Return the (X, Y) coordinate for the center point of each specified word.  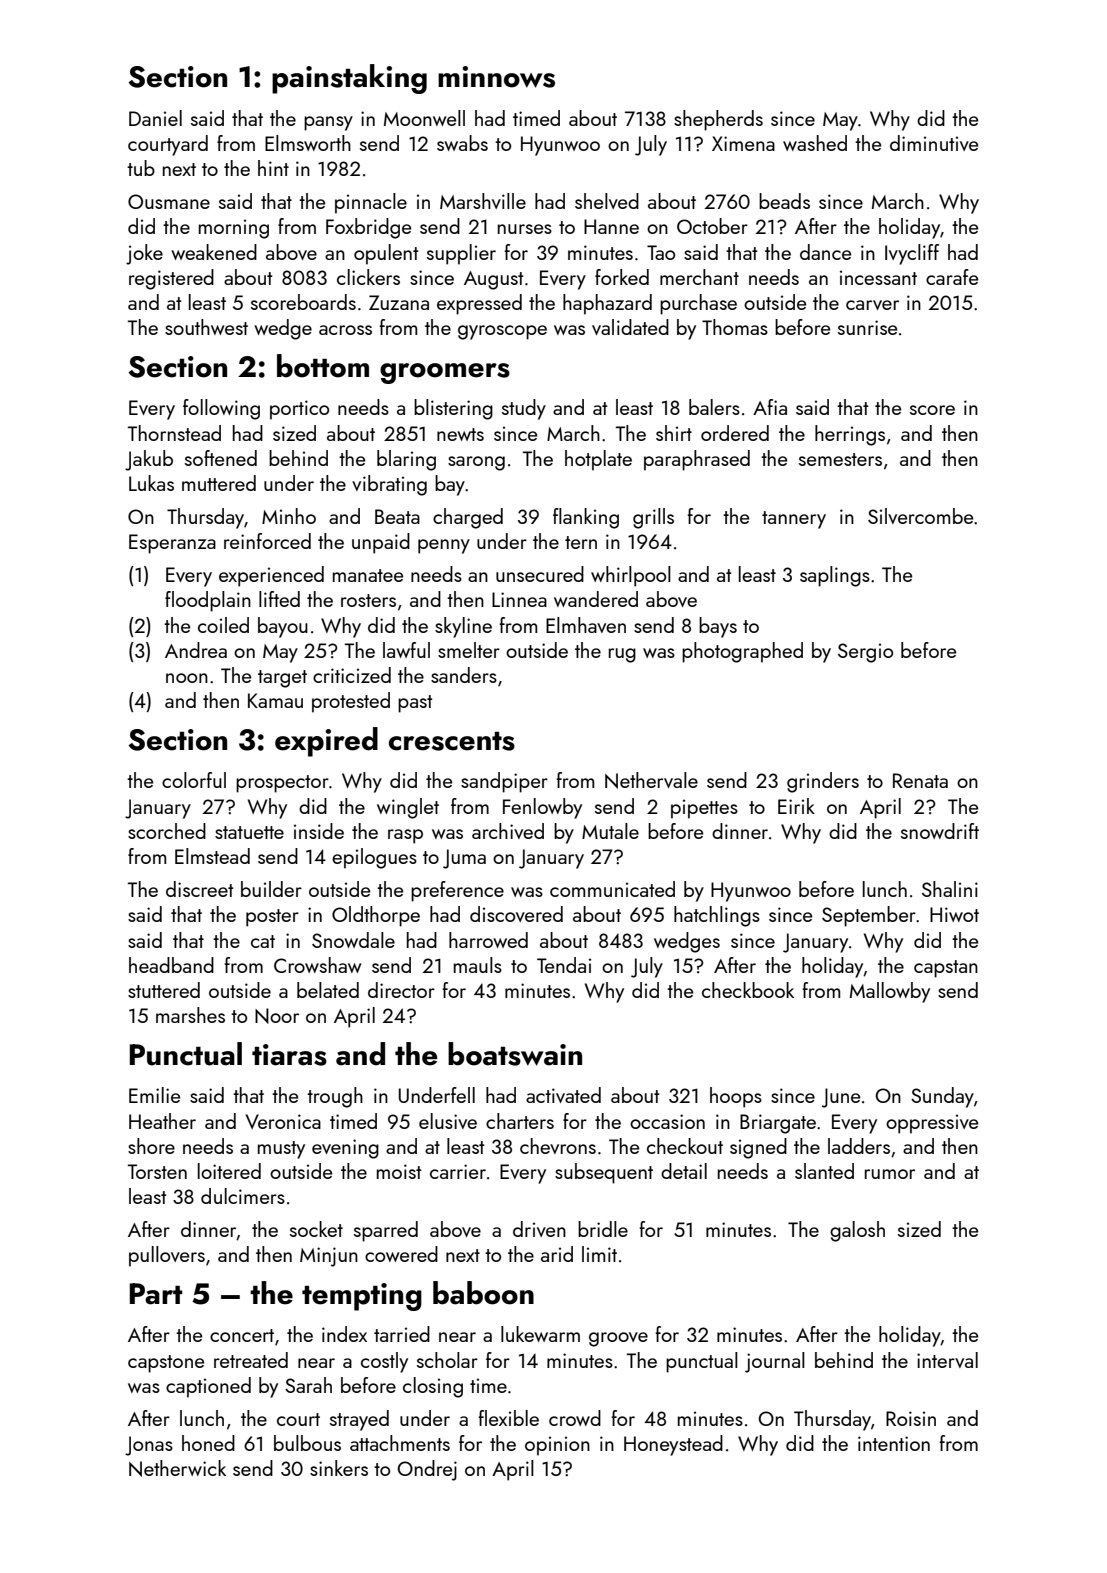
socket (316, 1229)
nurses (525, 229)
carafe (952, 277)
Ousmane (169, 201)
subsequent (604, 1173)
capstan (946, 969)
